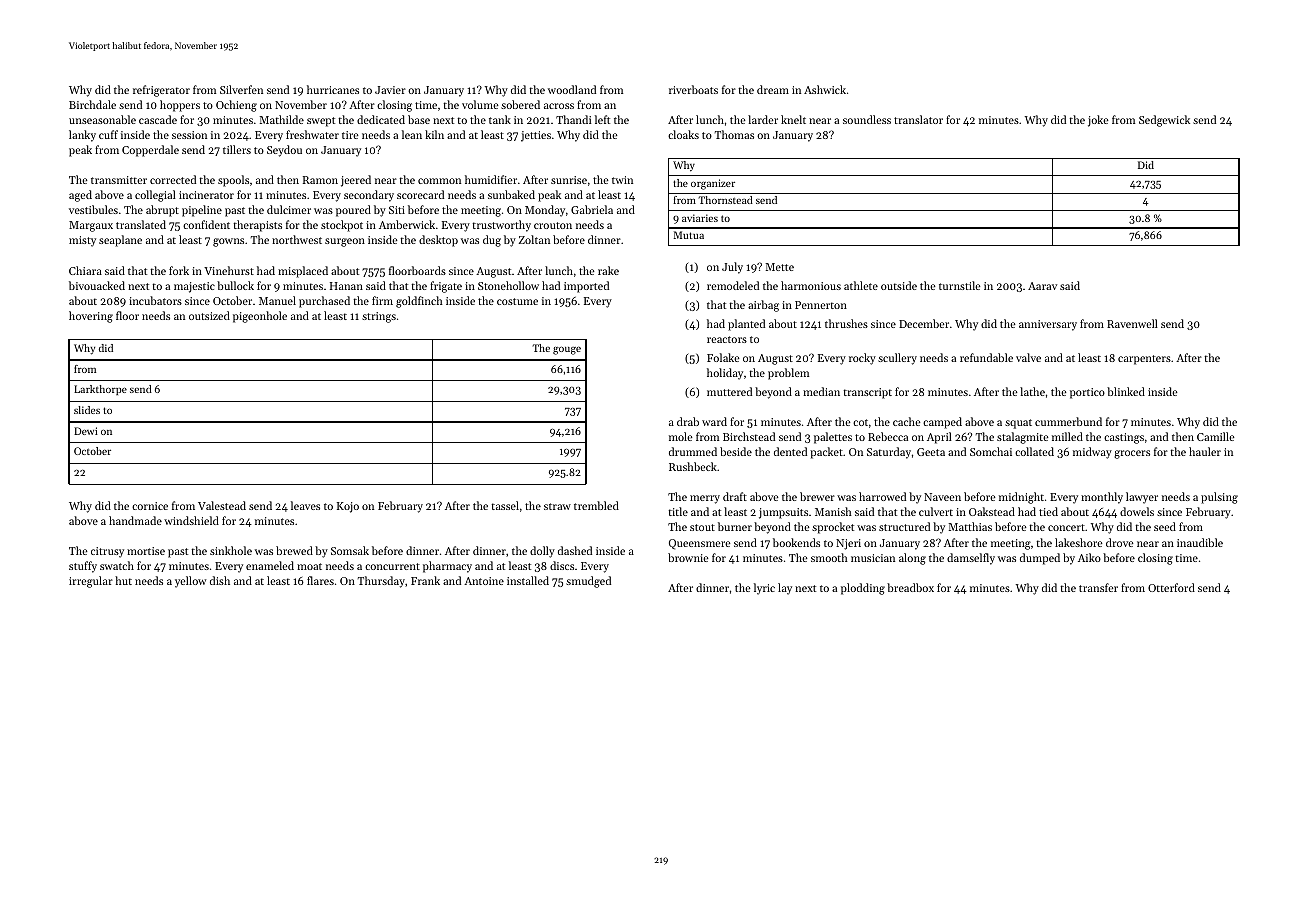 Image resolution: width=1308 pixels, height=924 pixels. Describe the element at coordinates (83, 567) in the screenshot. I see `stuffy` at that location.
